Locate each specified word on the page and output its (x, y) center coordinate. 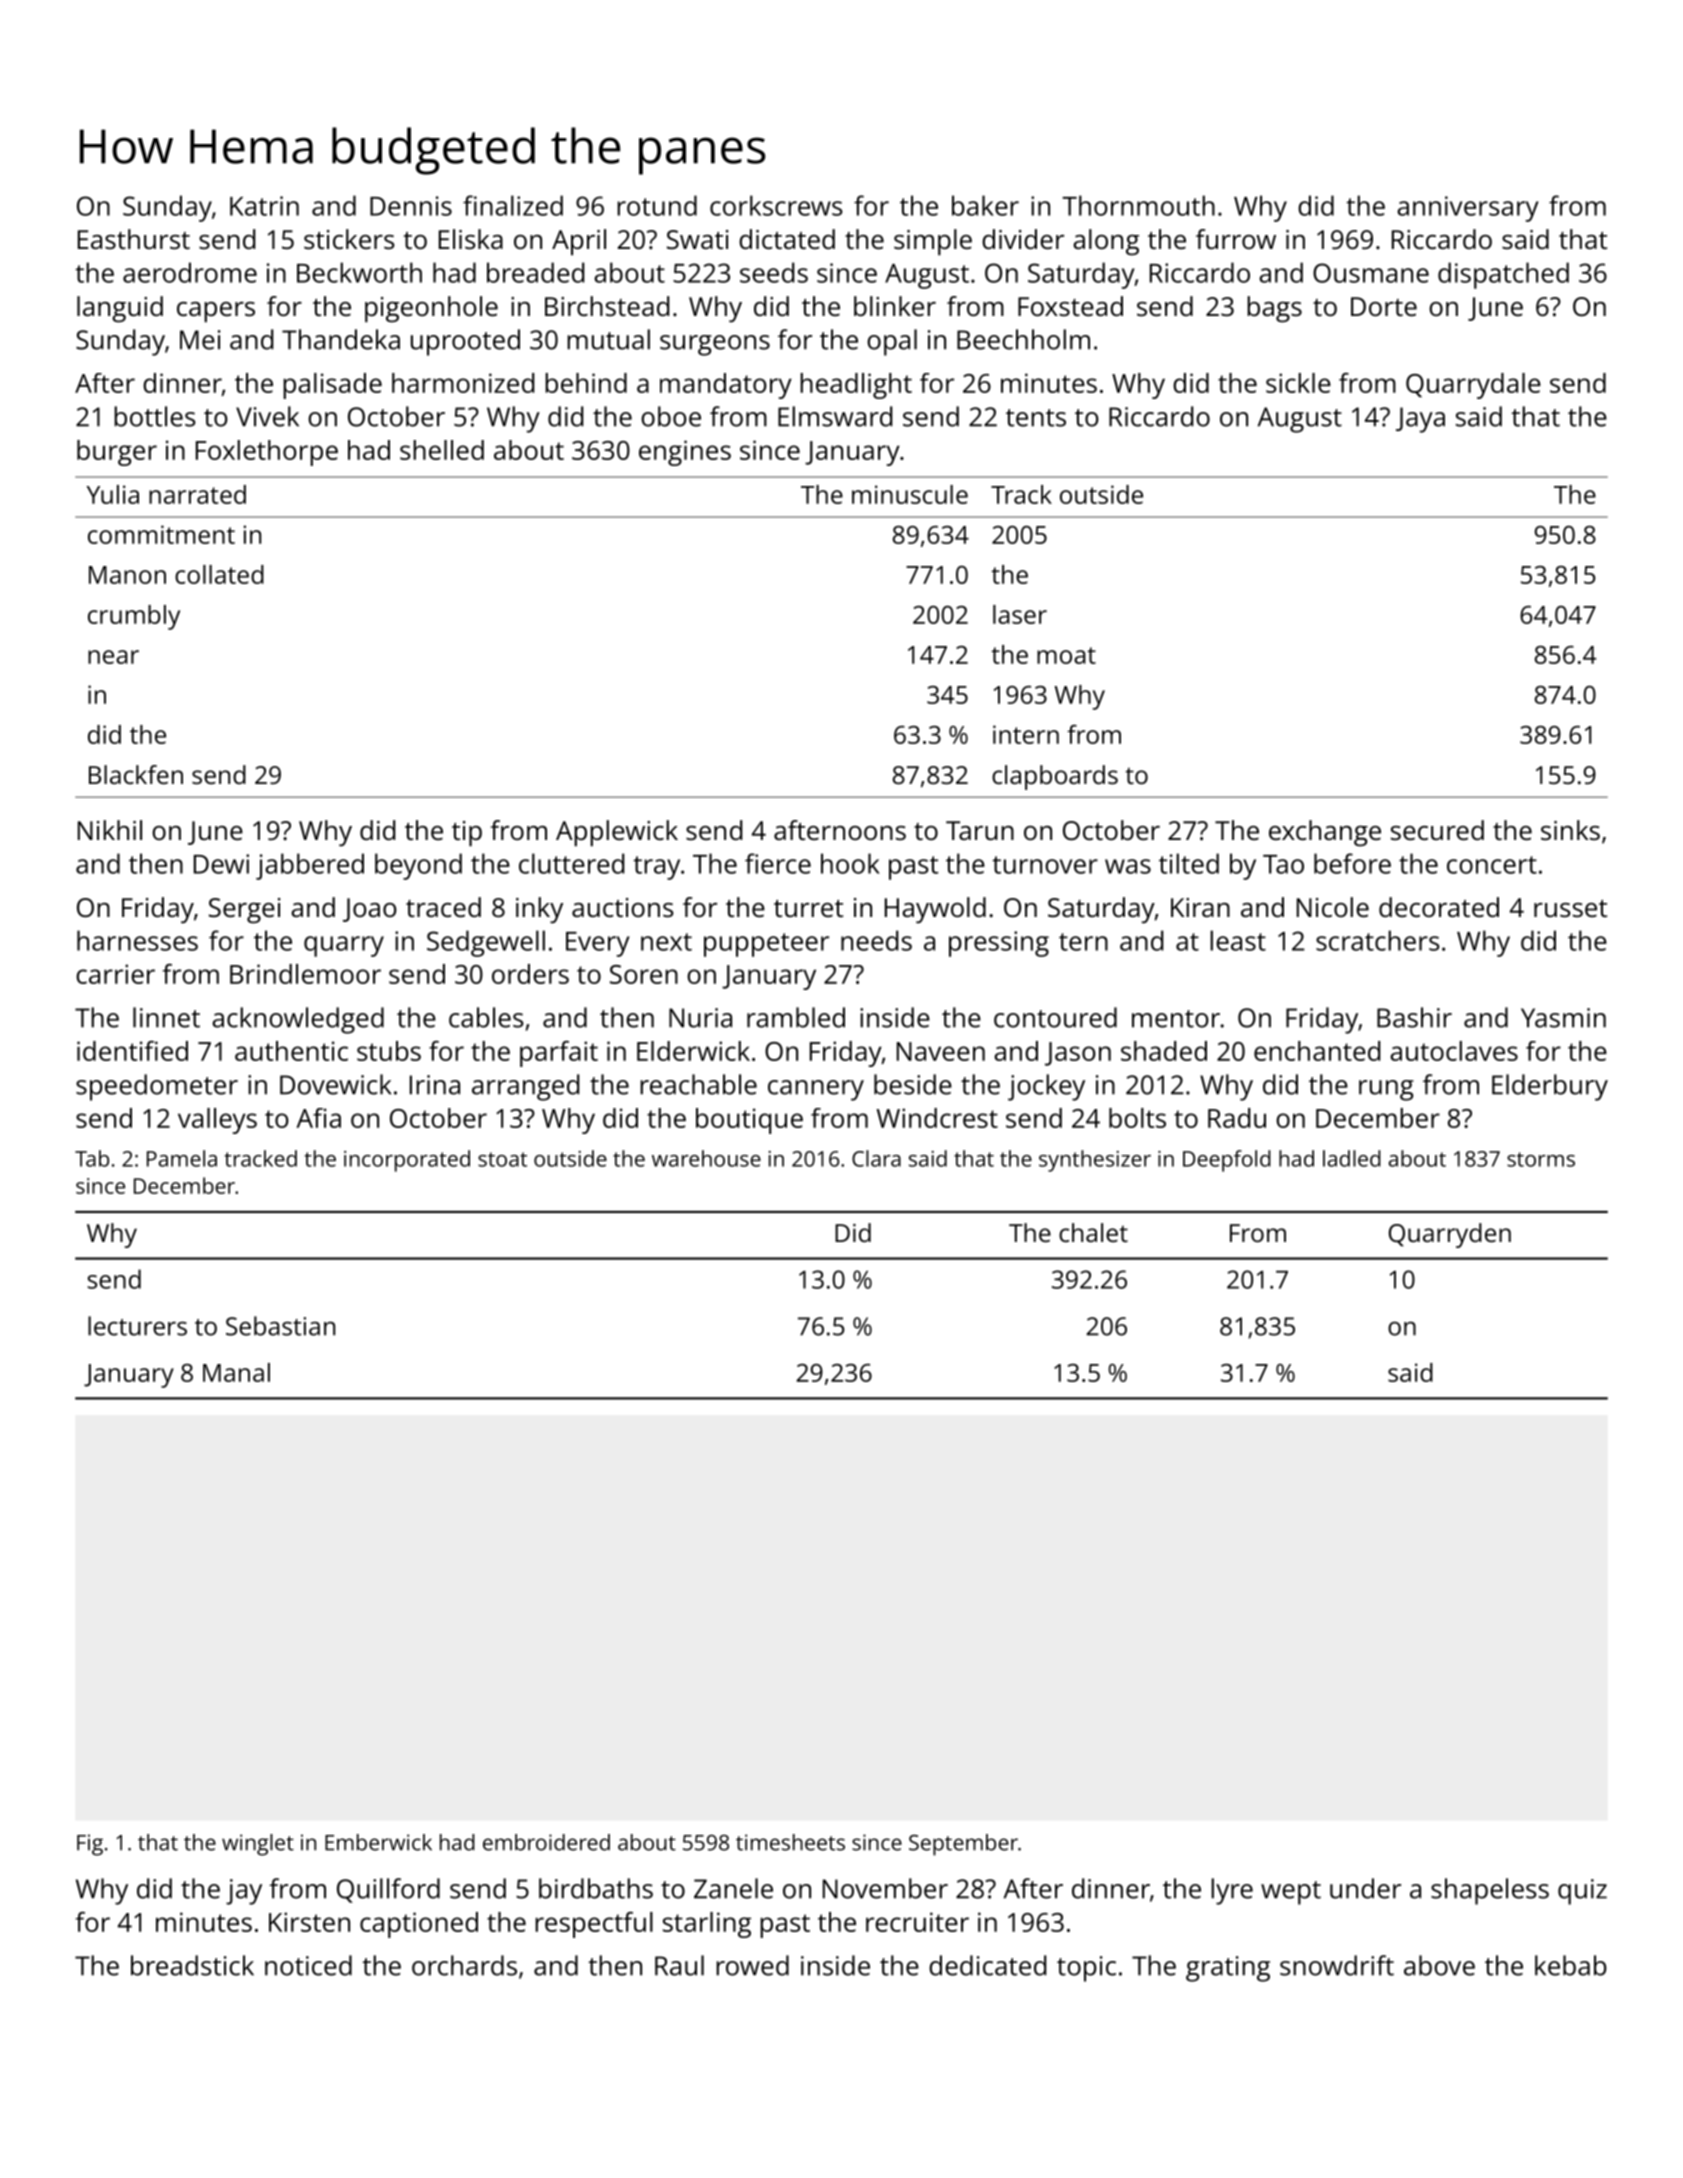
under (1365, 1888)
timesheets (790, 1842)
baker (985, 205)
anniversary (1467, 209)
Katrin (264, 206)
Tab (92, 1158)
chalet (1093, 1232)
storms (1541, 1159)
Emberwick (378, 1842)
